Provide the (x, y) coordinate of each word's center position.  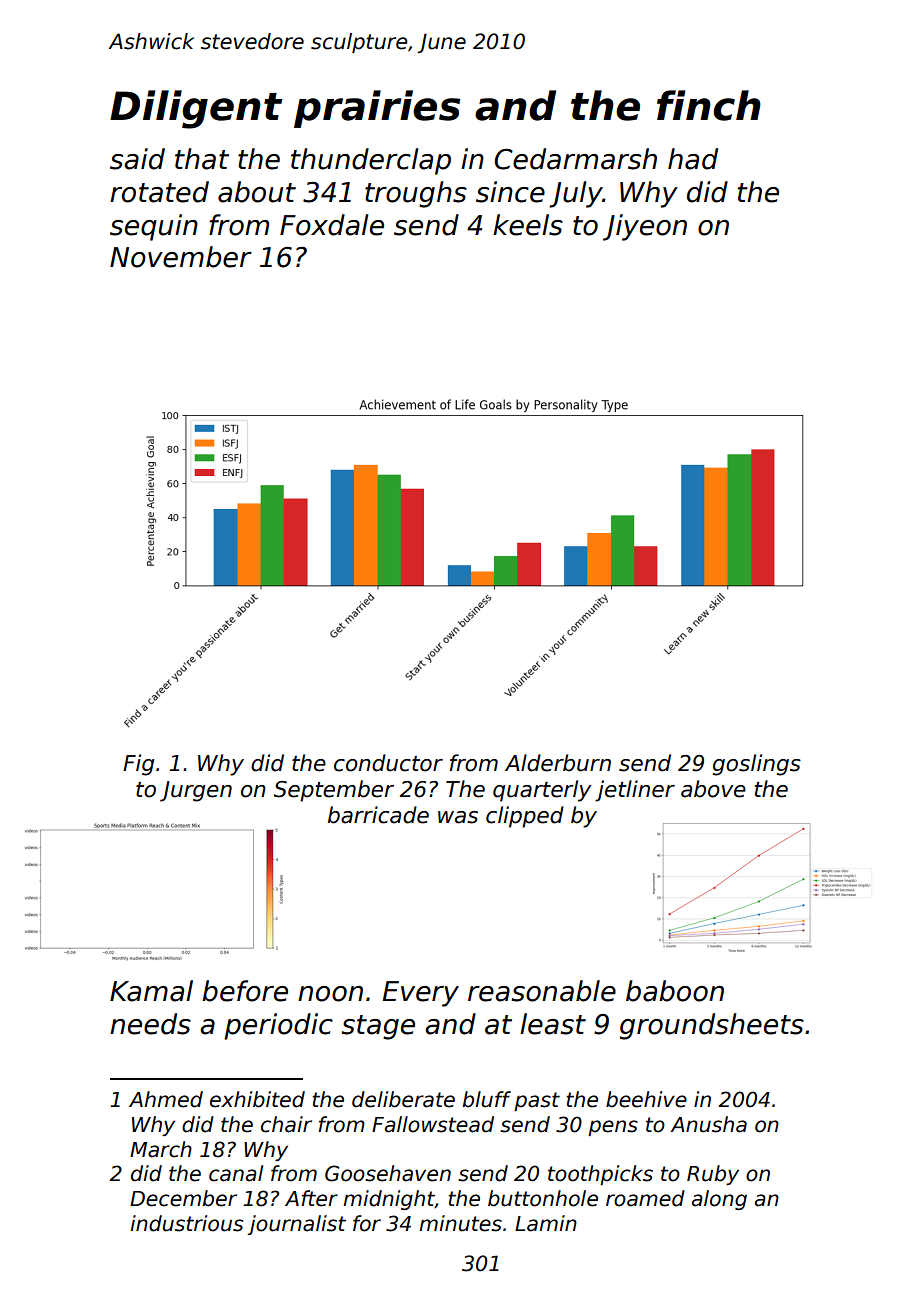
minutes (460, 1223)
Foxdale (332, 225)
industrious (186, 1223)
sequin (154, 227)
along (719, 1200)
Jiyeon (645, 227)
